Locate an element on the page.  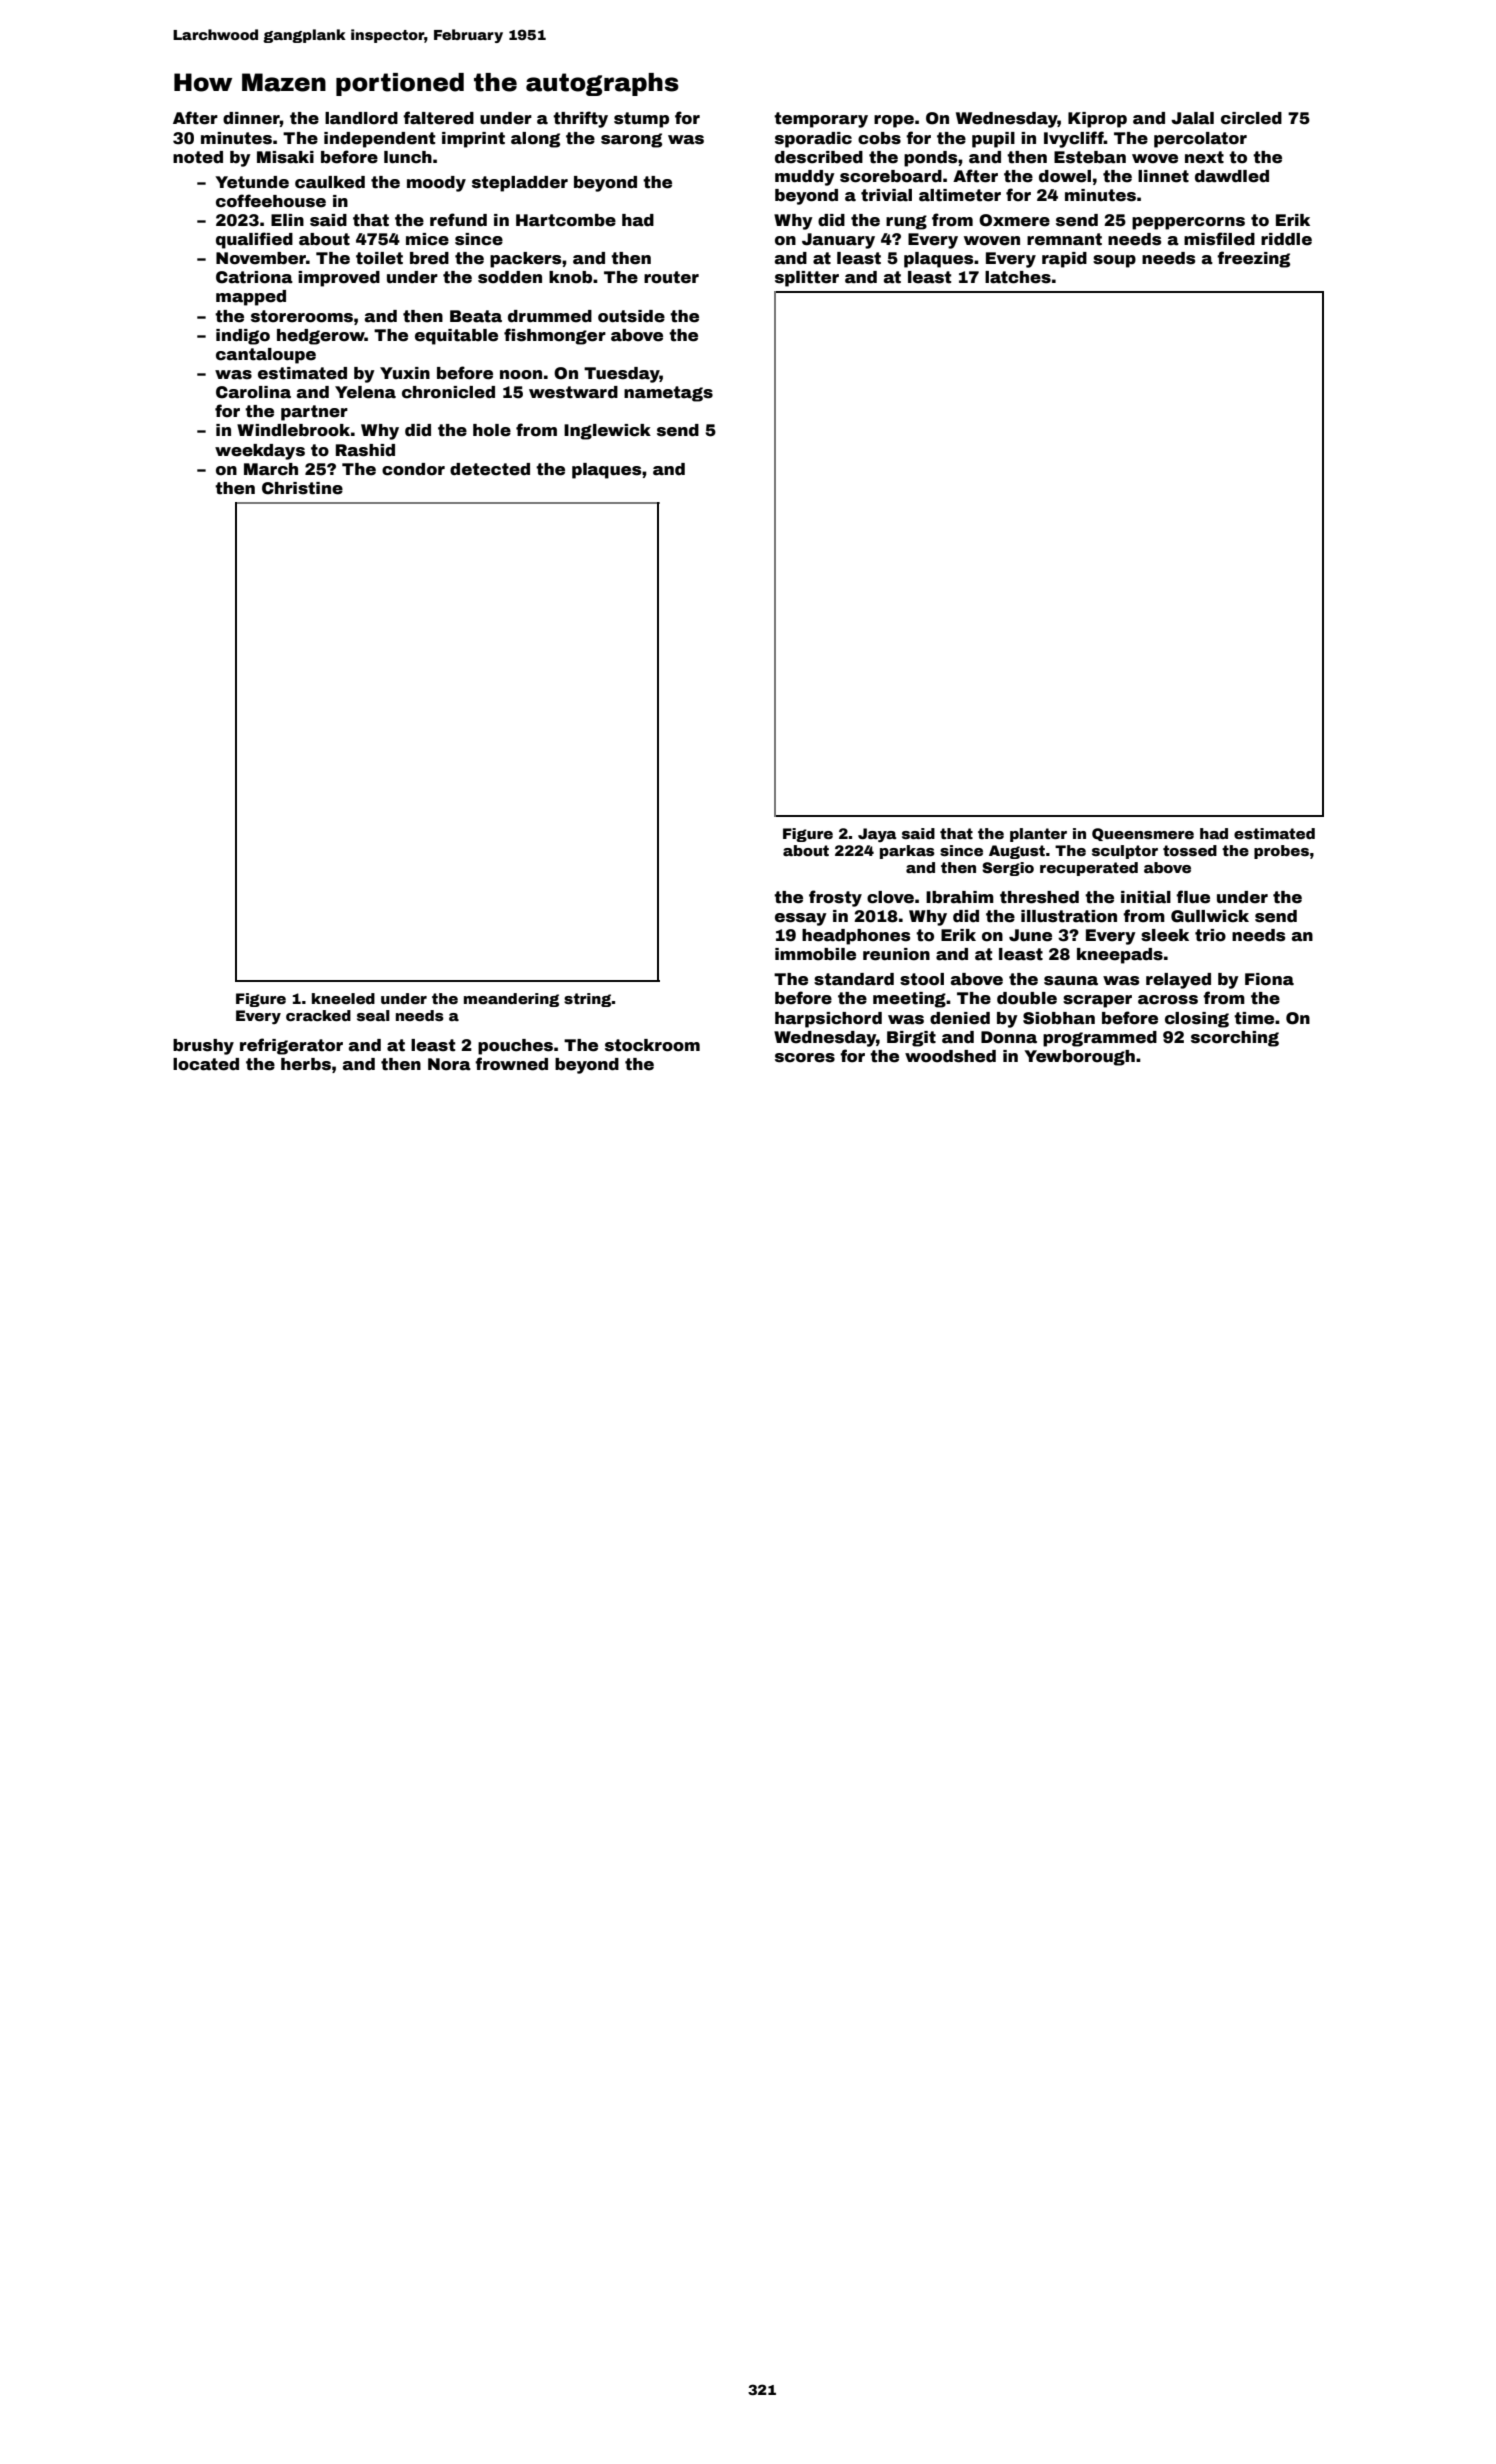
August is located at coordinates (1017, 852).
